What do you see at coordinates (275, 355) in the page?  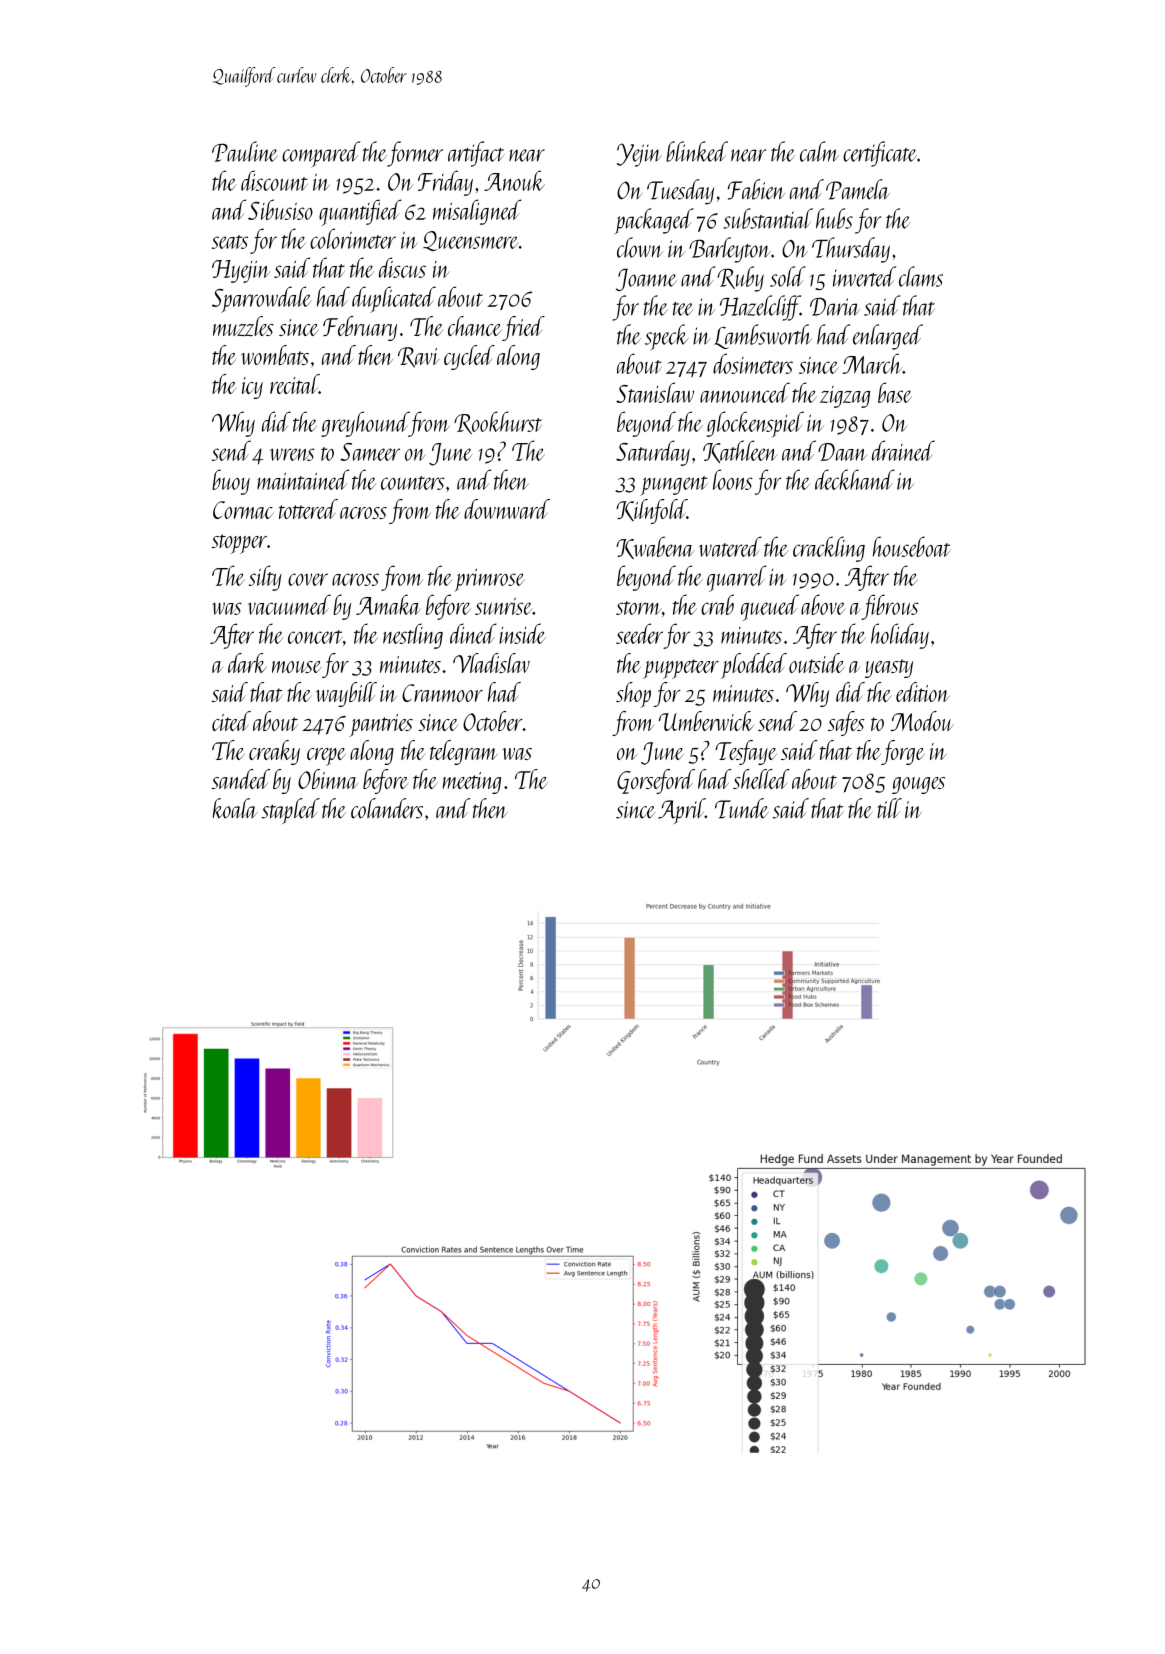 I see `wombats` at bounding box center [275, 355].
